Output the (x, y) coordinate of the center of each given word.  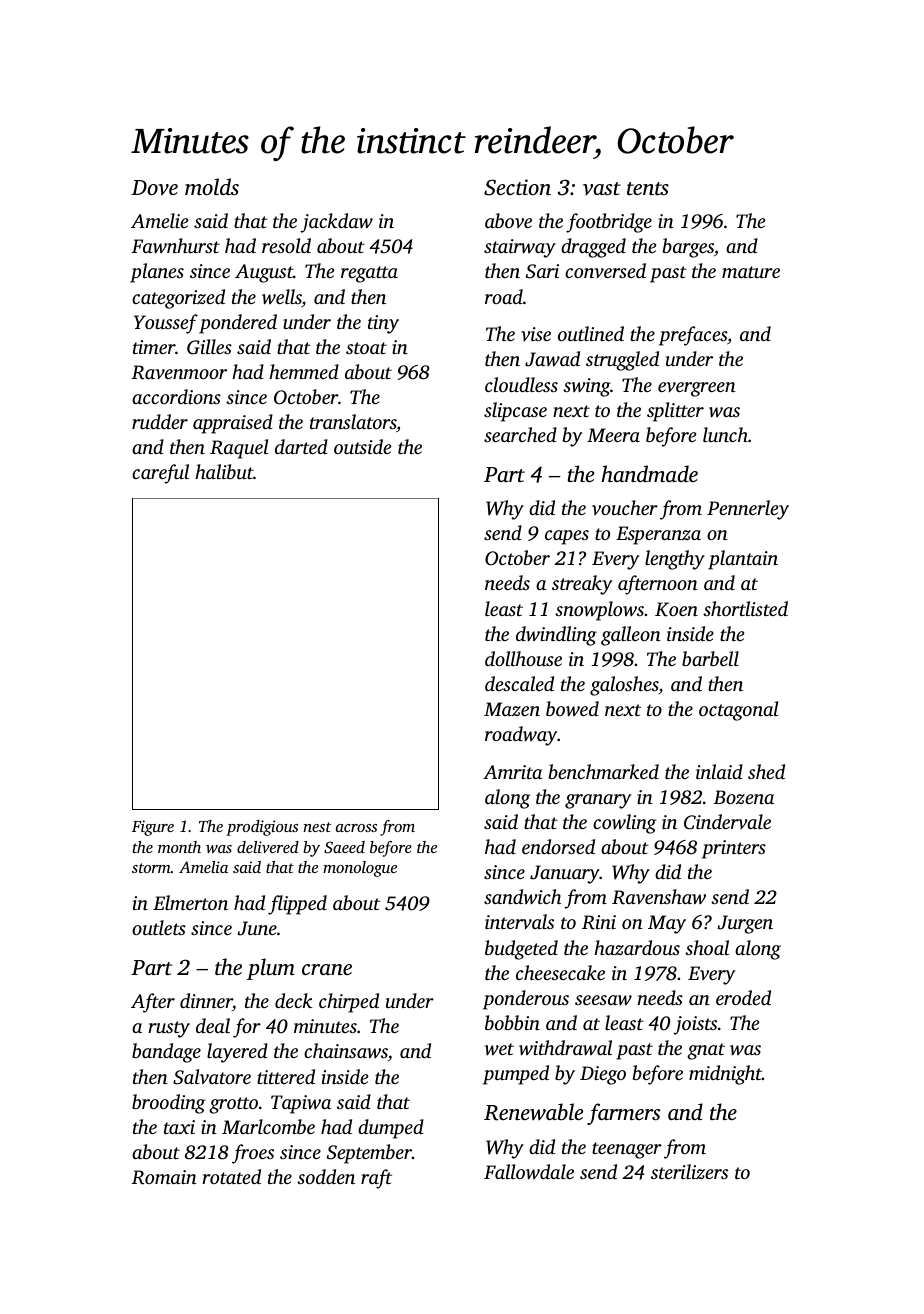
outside (362, 446)
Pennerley (748, 510)
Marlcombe (268, 1126)
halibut (224, 471)
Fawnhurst (175, 246)
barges (688, 248)
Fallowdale (529, 1172)
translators (353, 421)
